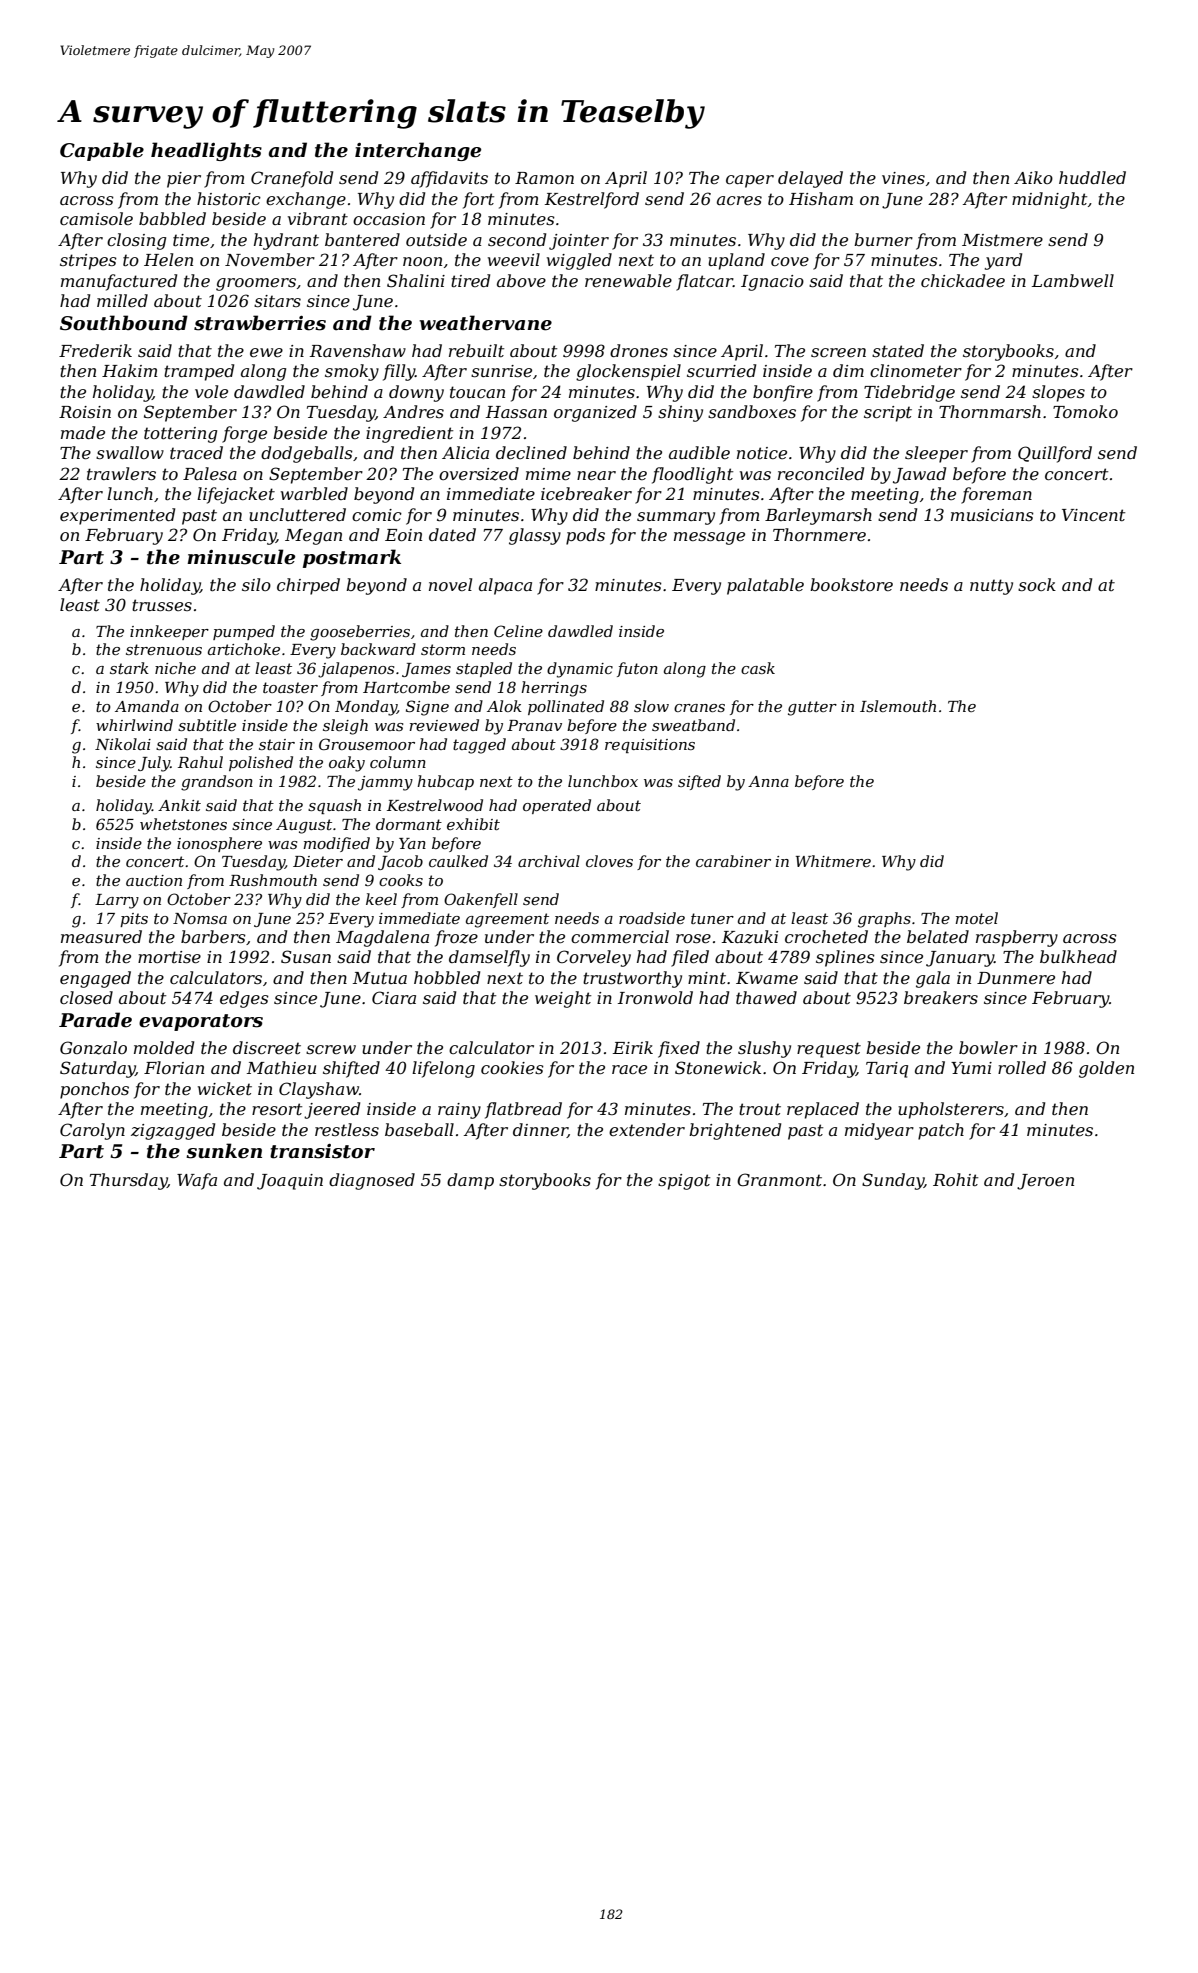 The width and height of the screenshot is (1198, 1973). Describe the element at coordinates (594, 958) in the screenshot. I see `Corveley` at that location.
